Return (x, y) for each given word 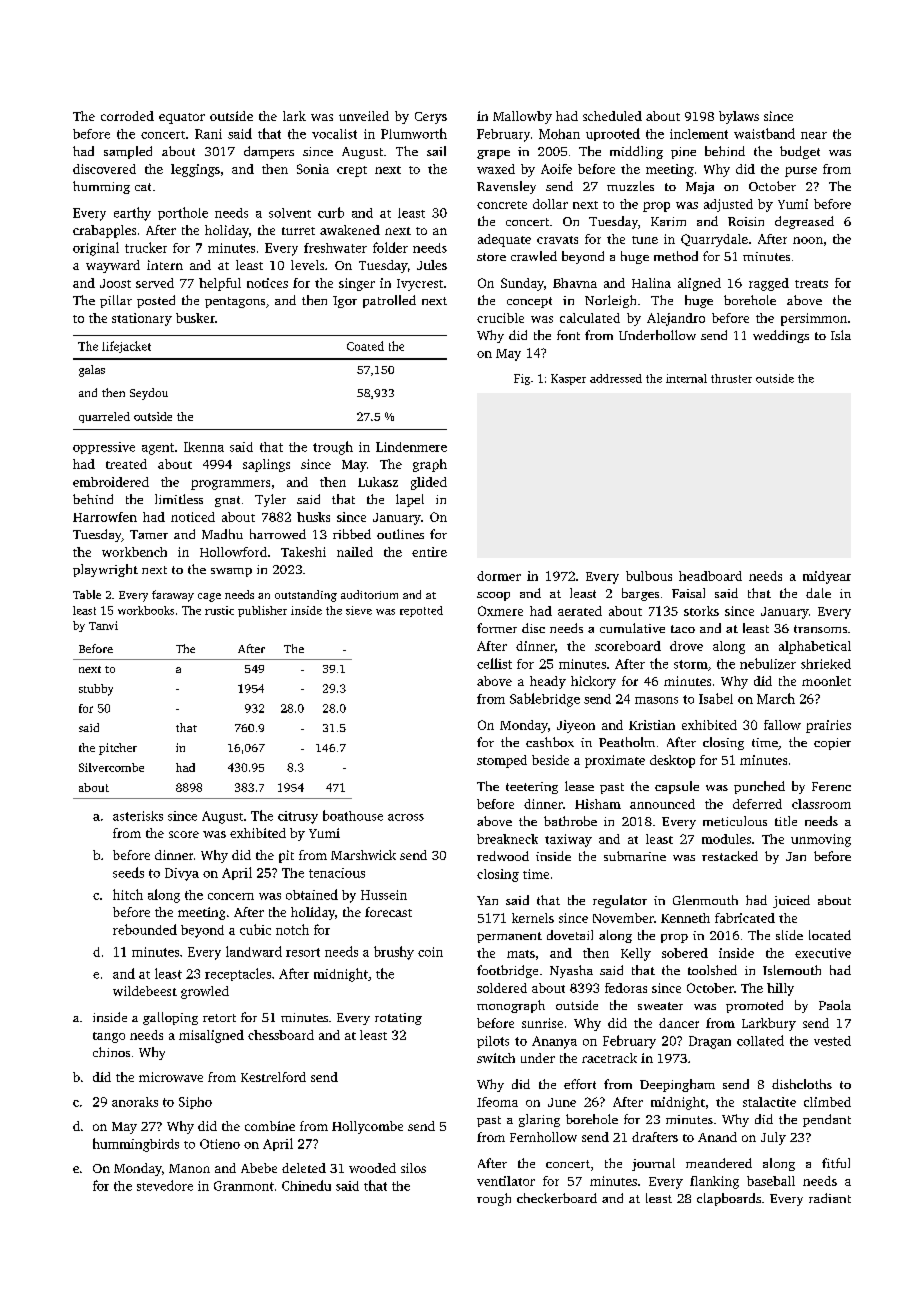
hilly (780, 989)
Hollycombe (367, 1127)
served (155, 283)
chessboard (281, 1035)
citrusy (298, 817)
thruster (731, 378)
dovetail (570, 935)
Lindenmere (411, 447)
